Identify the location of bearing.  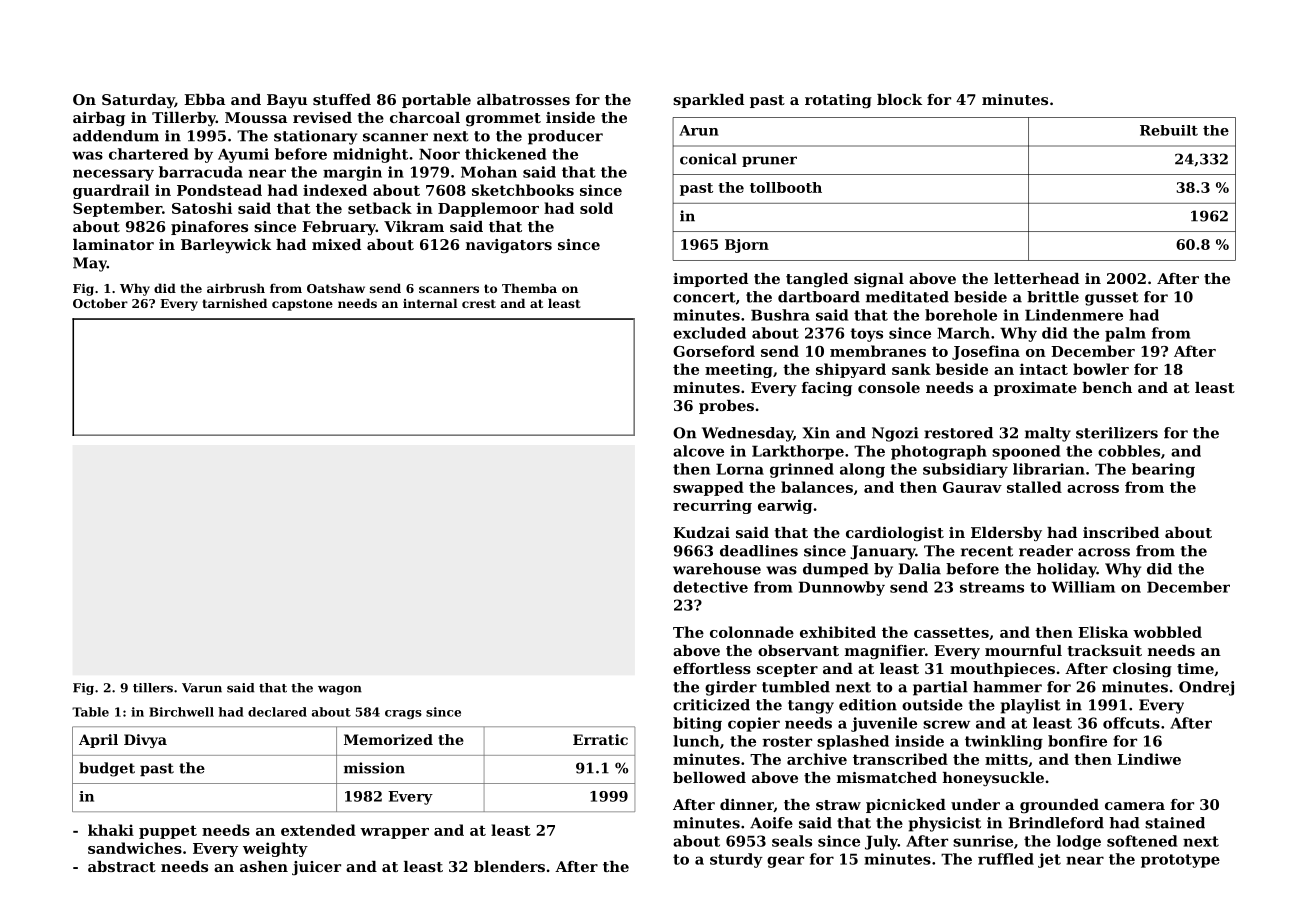
(1163, 470).
